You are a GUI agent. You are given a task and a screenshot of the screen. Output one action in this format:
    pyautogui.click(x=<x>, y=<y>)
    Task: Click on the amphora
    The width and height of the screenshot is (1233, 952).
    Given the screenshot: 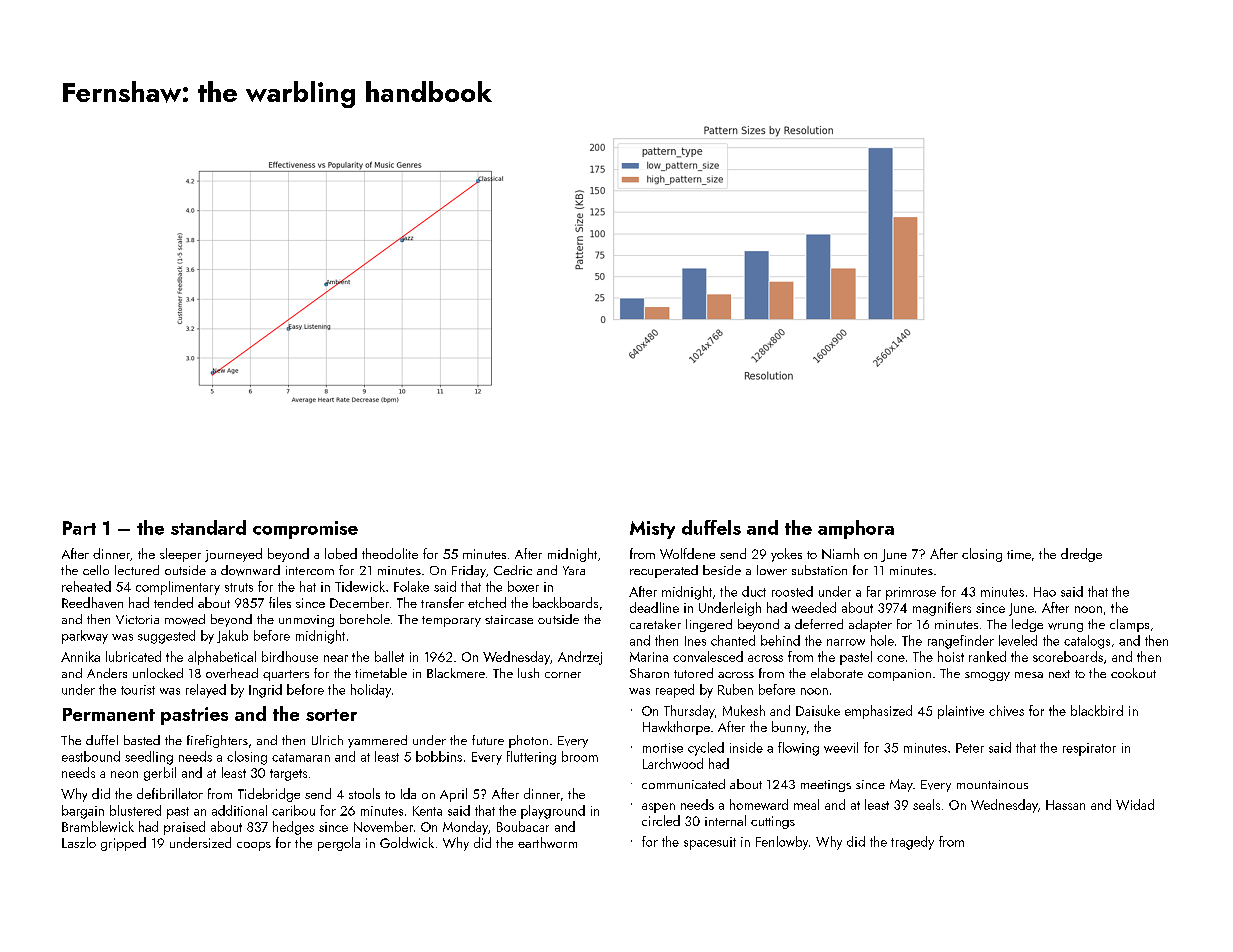 What is the action you would take?
    pyautogui.click(x=856, y=529)
